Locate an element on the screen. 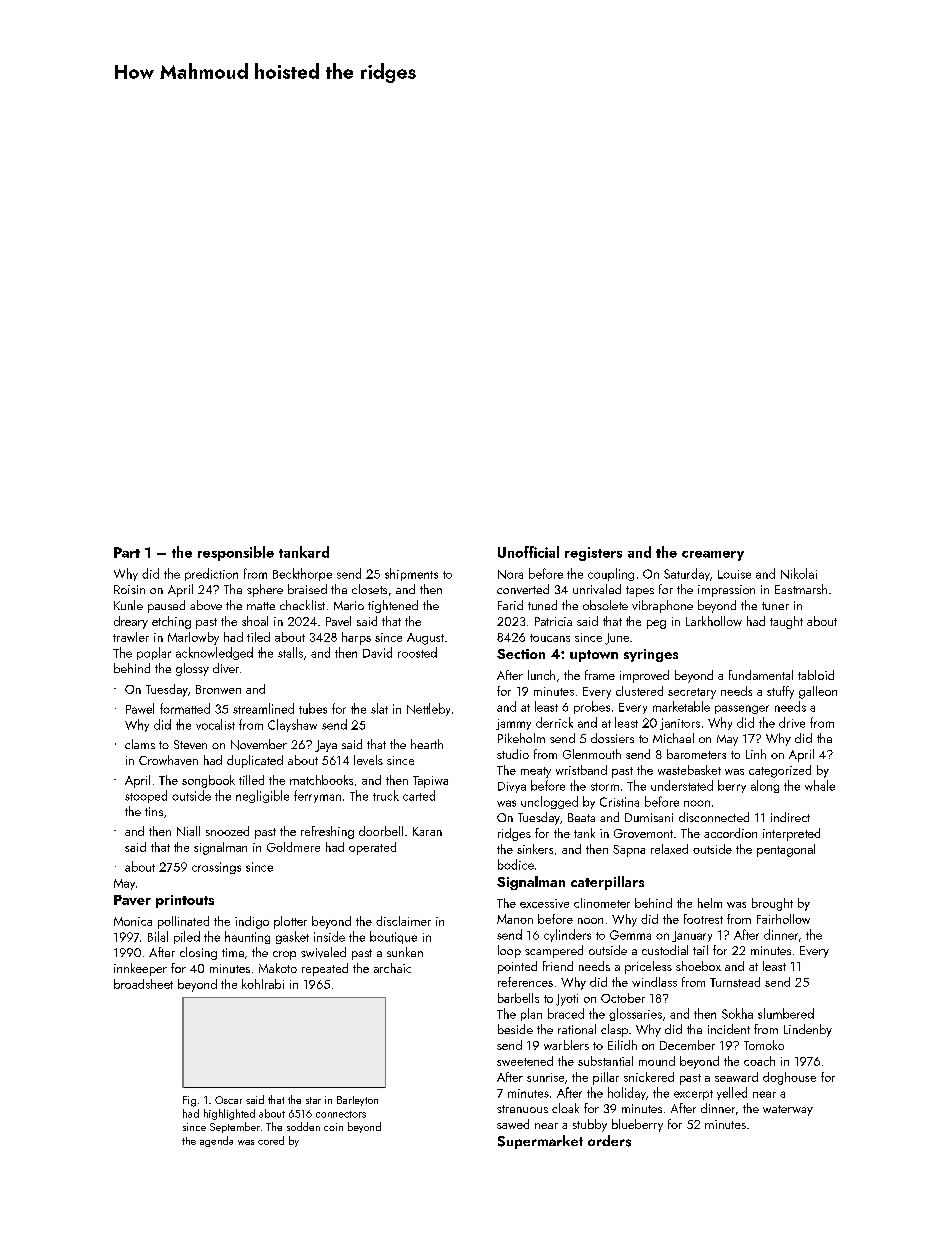 The width and height of the screenshot is (952, 1233). broadsheet is located at coordinates (143, 984).
